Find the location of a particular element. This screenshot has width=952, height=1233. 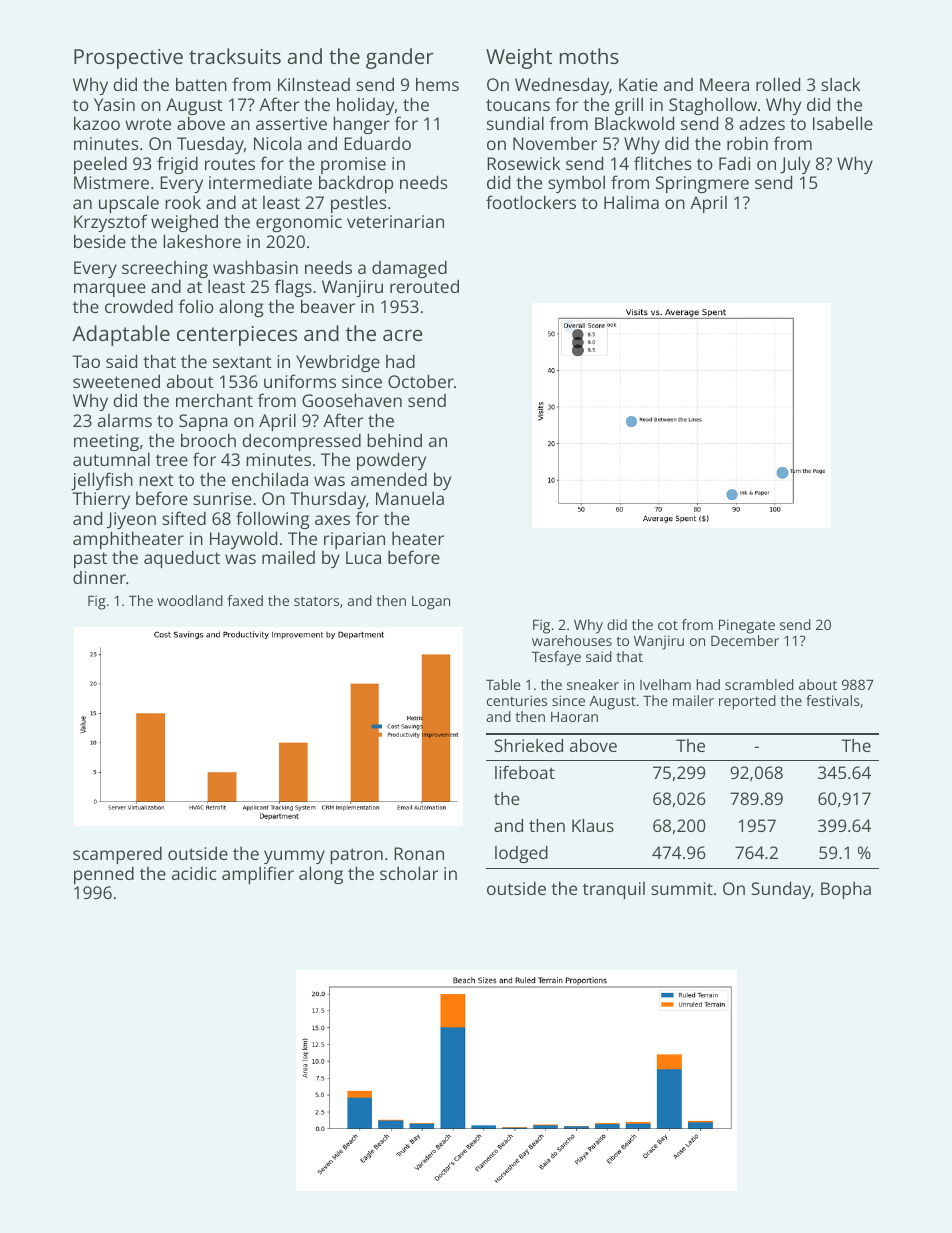

Pinegate is located at coordinates (747, 626).
